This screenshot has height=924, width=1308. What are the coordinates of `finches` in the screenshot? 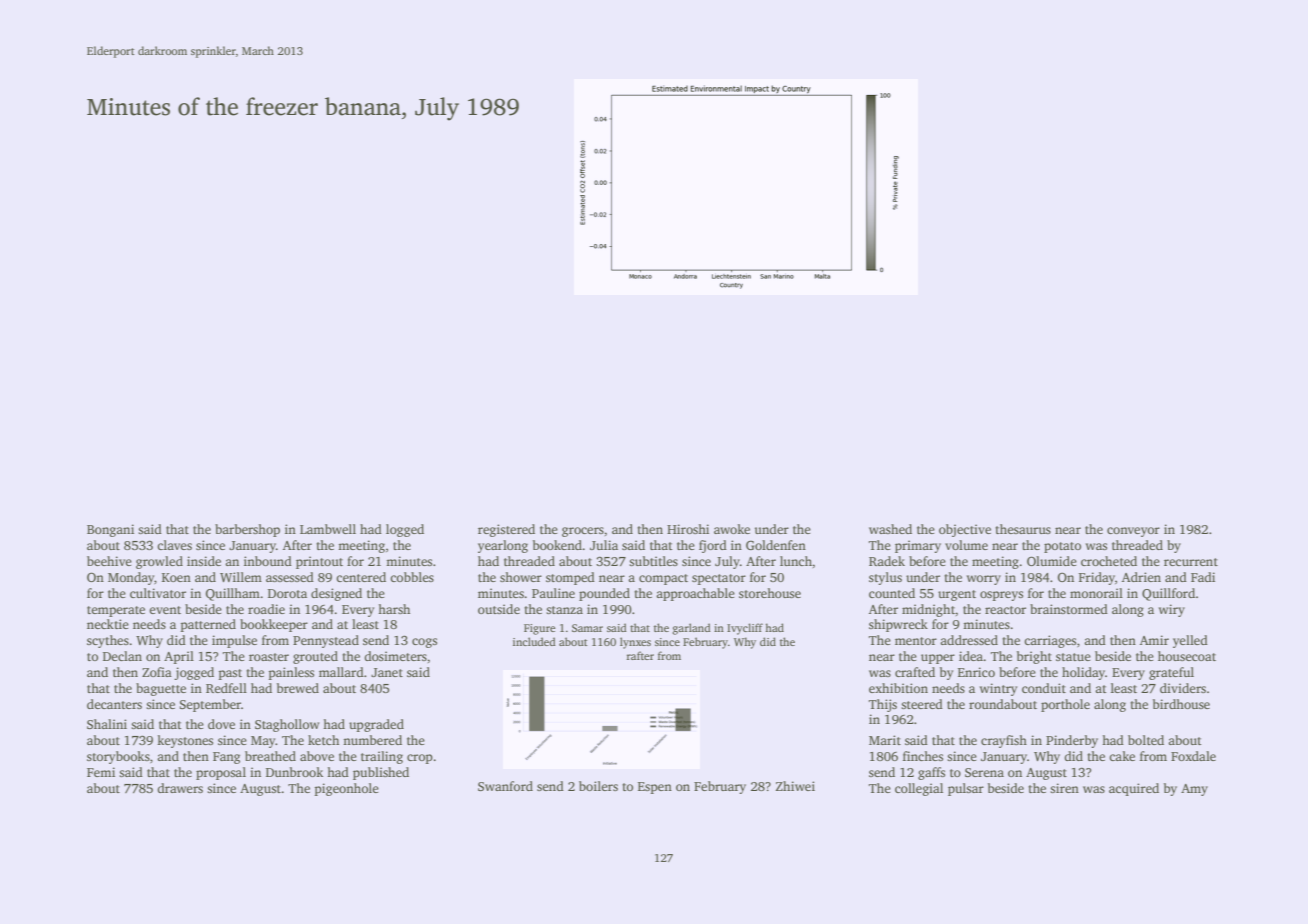 It's located at (923, 756).
